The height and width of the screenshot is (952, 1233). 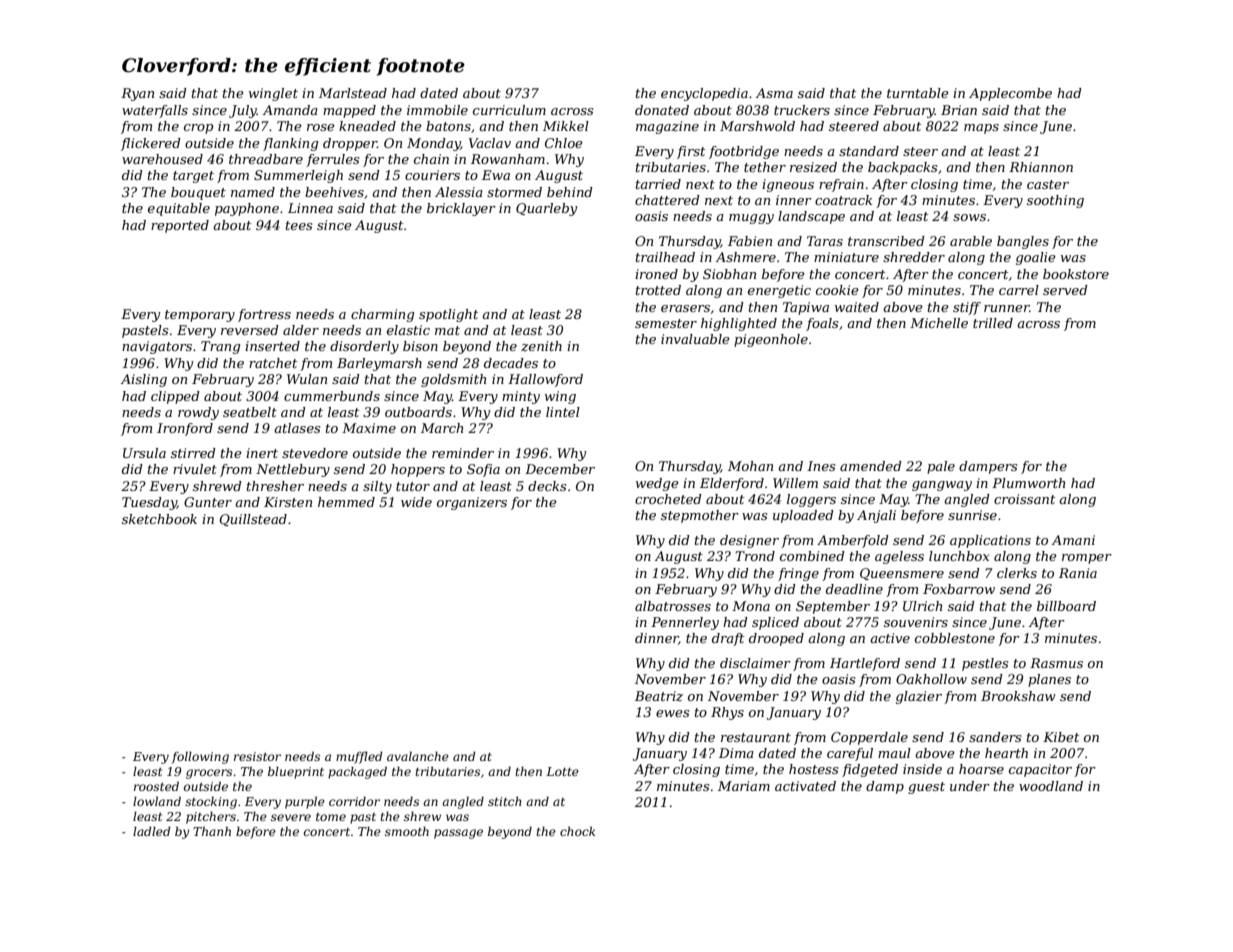 I want to click on carrel, so click(x=1019, y=290).
